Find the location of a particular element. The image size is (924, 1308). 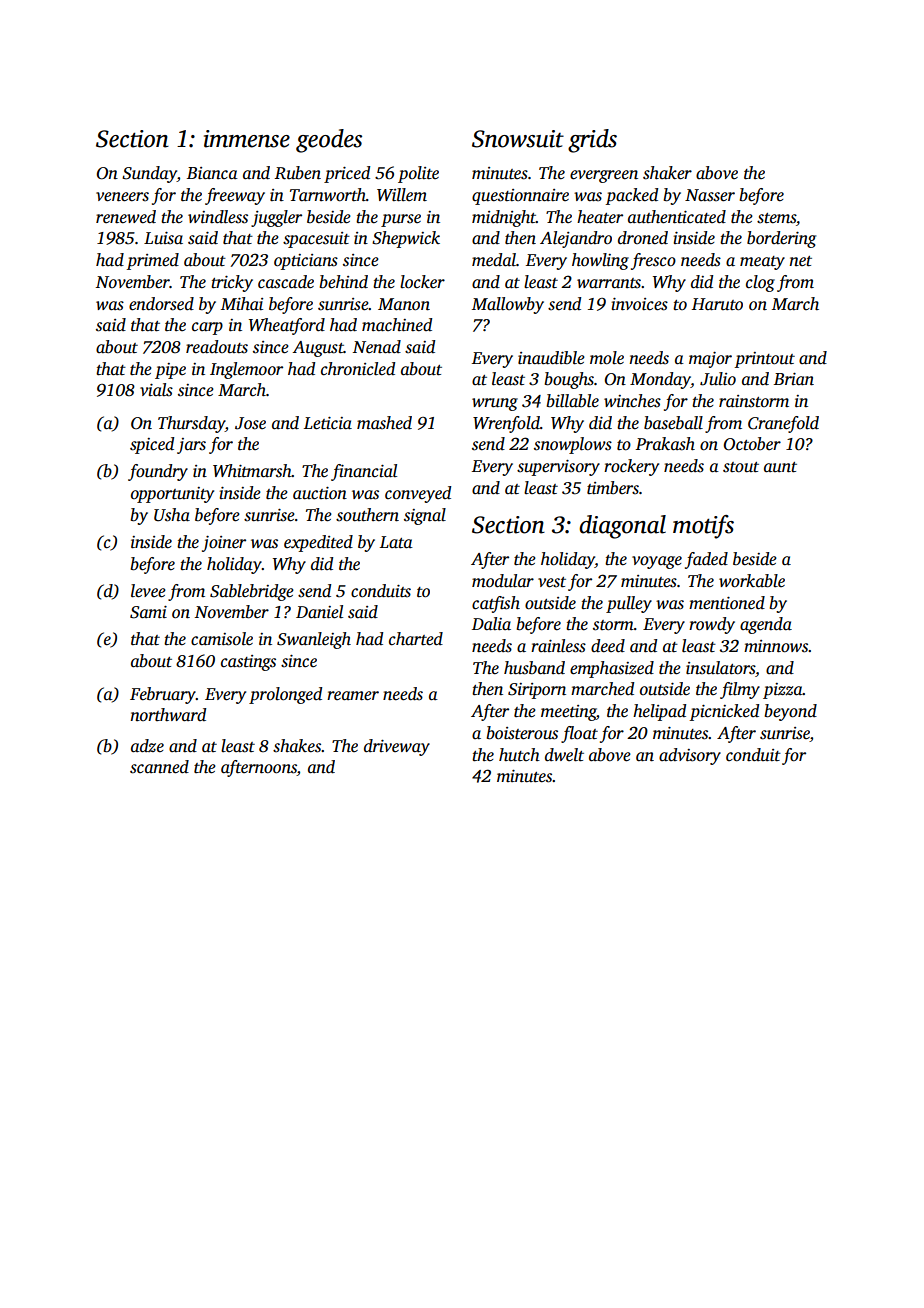

immense is located at coordinates (247, 139).
